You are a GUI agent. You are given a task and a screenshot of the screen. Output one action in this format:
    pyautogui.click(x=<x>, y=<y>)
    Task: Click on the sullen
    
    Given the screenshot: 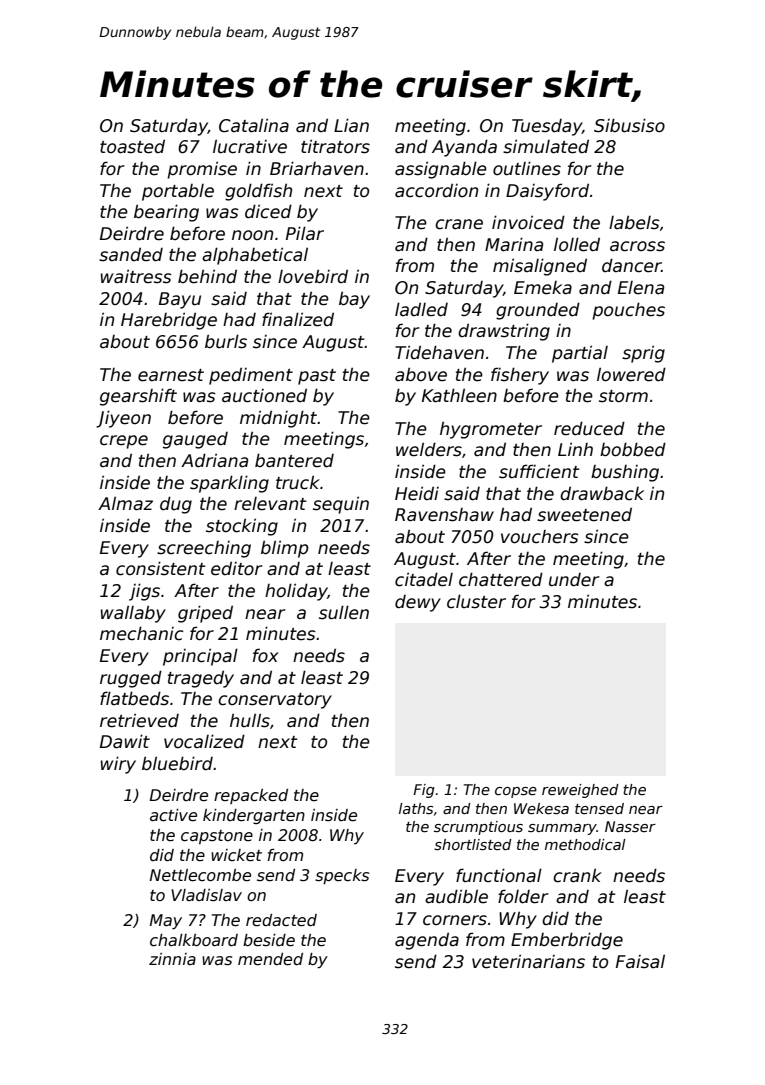 What is the action you would take?
    pyautogui.click(x=344, y=612)
